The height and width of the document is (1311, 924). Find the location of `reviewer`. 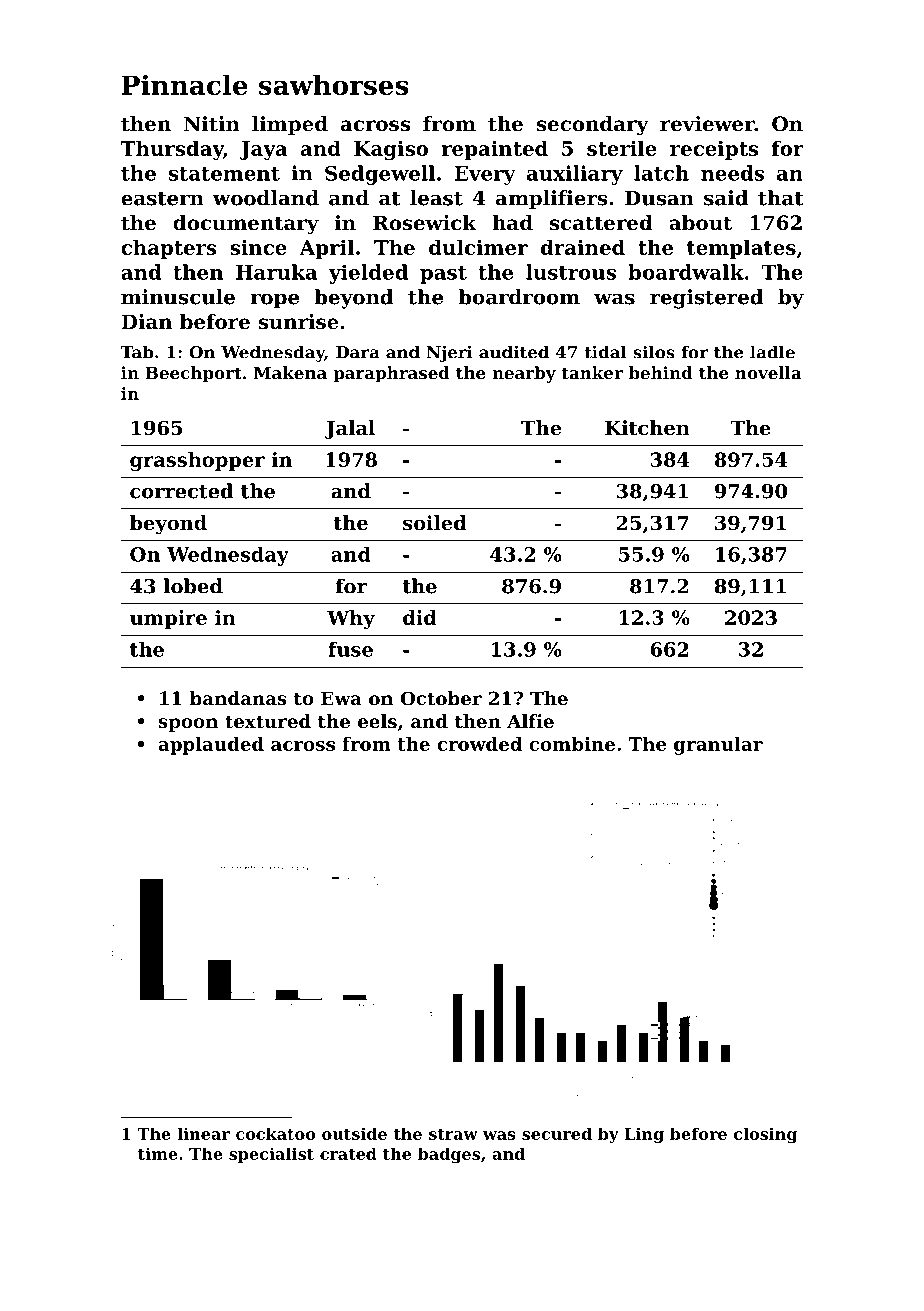

reviewer is located at coordinates (707, 124).
